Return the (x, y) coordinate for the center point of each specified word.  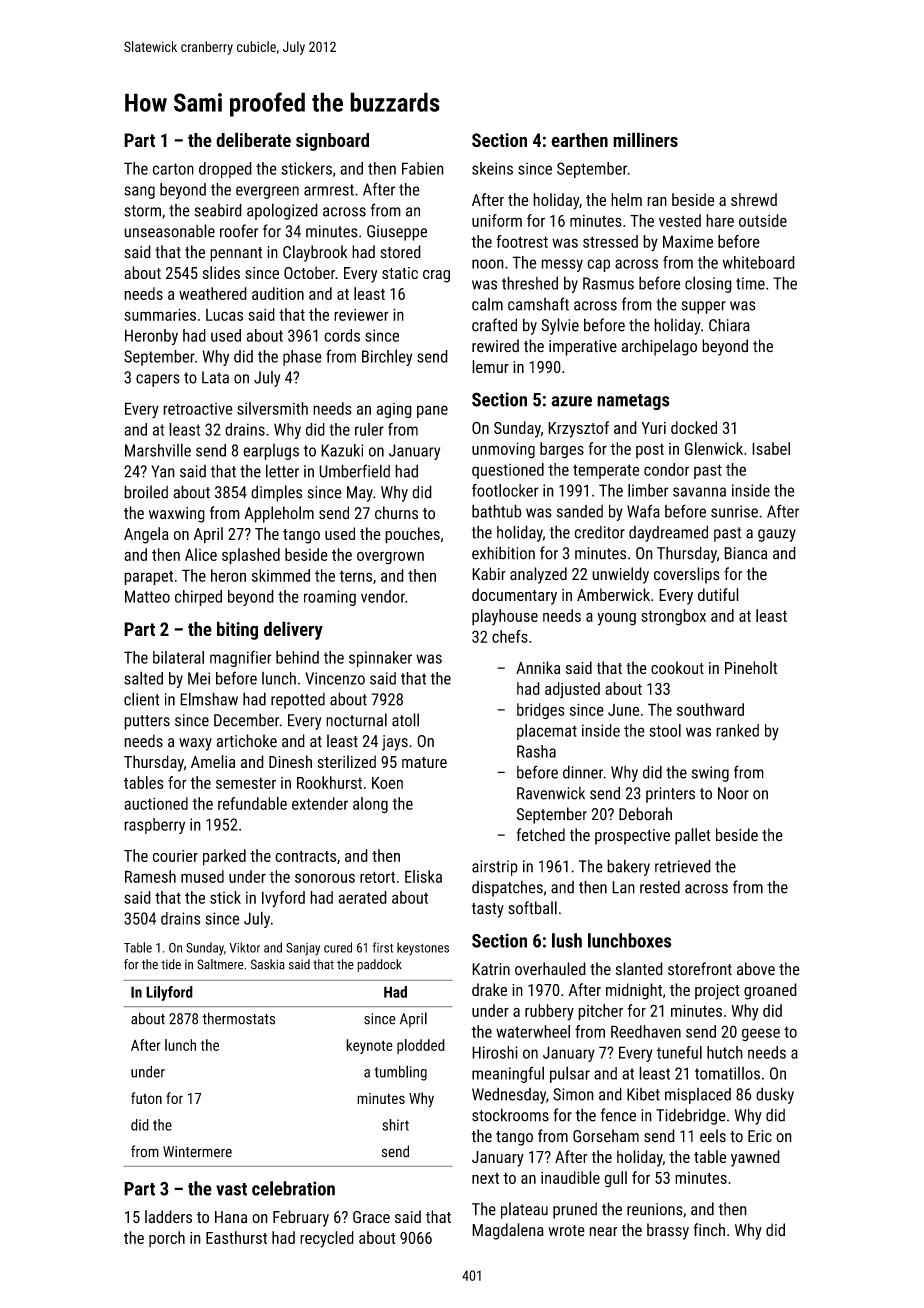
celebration (293, 1188)
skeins (492, 168)
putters (147, 722)
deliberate (253, 139)
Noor (733, 793)
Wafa (643, 511)
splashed (251, 556)
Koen (387, 783)
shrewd (754, 199)
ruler (369, 429)
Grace (371, 1217)
